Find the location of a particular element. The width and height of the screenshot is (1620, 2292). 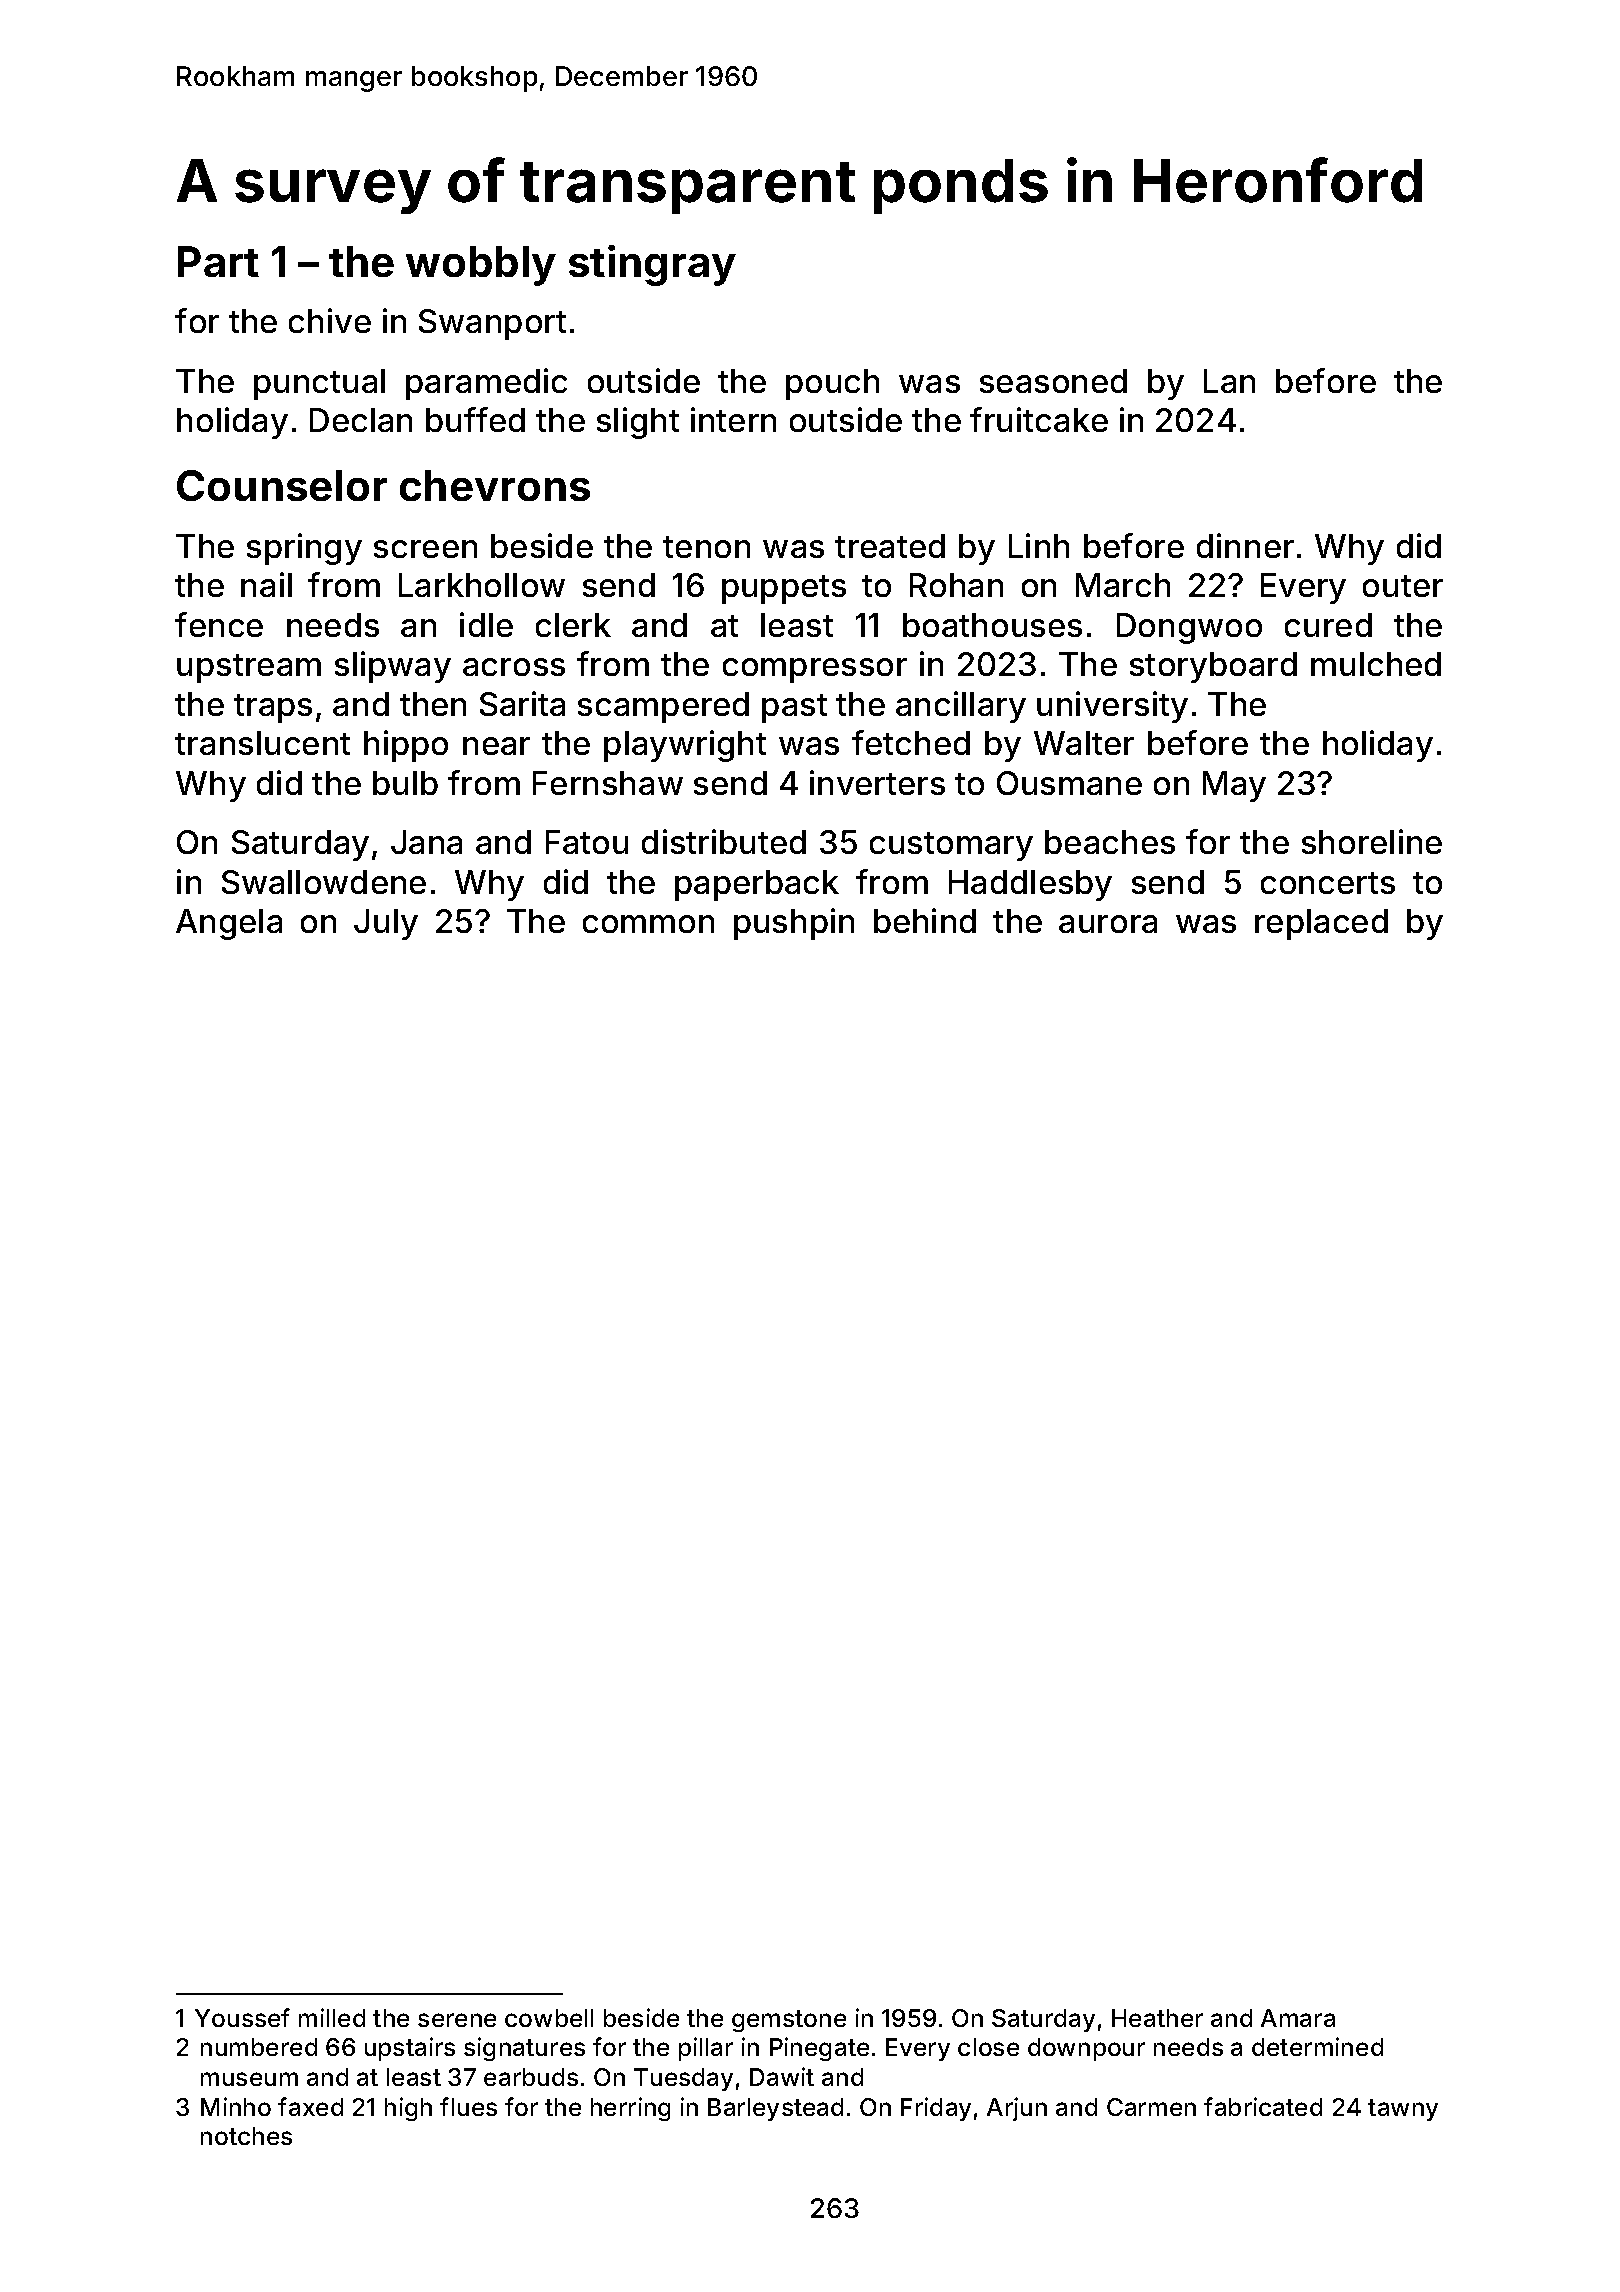

pushpin is located at coordinates (794, 924).
